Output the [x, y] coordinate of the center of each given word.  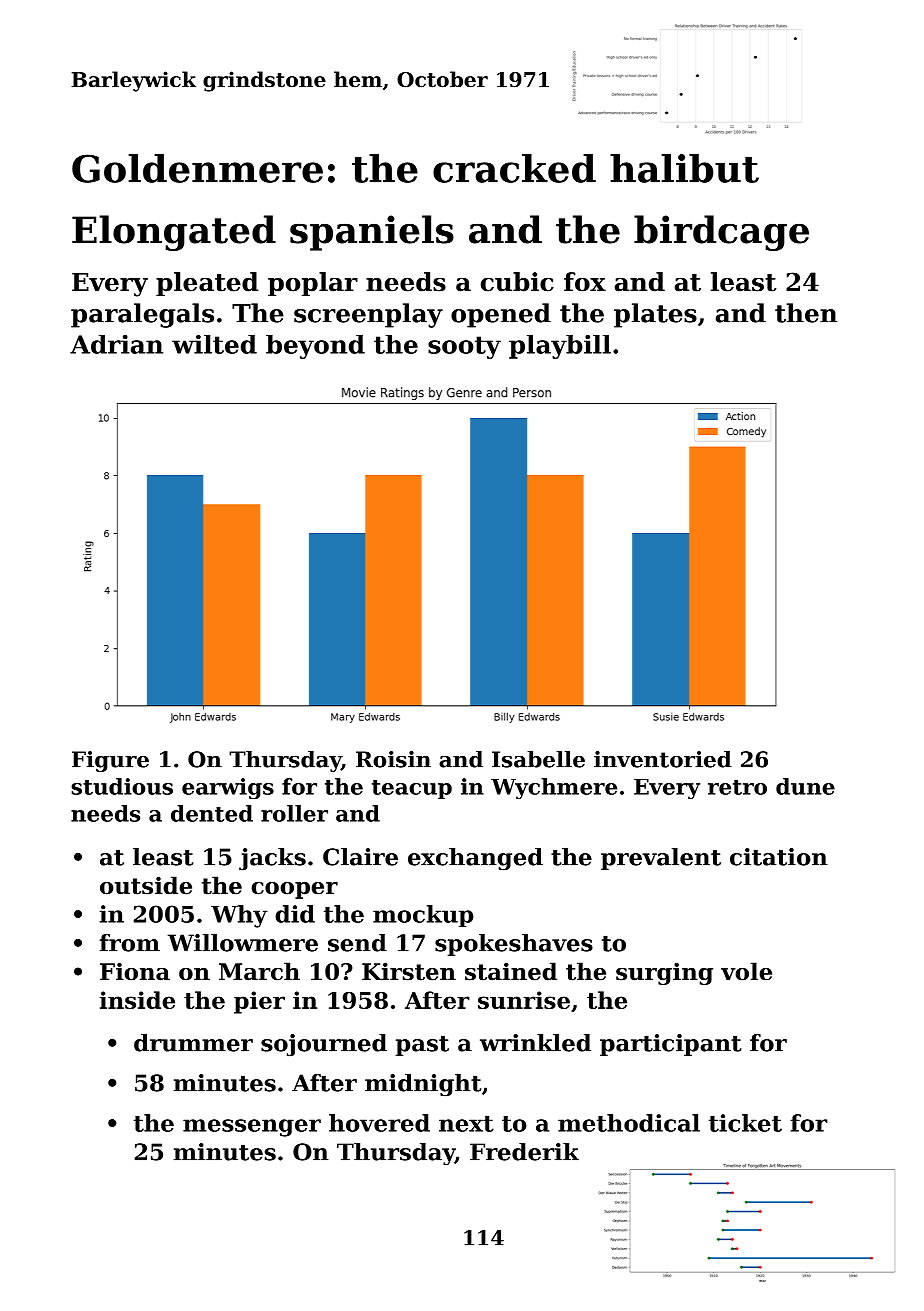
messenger [252, 1128]
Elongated [174, 233]
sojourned [324, 1045]
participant [670, 1045]
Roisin [393, 759]
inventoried [663, 759]
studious [122, 786]
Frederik [524, 1152]
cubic [517, 282]
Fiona [135, 971]
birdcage [721, 233]
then [806, 313]
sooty [464, 347]
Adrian [116, 344]
